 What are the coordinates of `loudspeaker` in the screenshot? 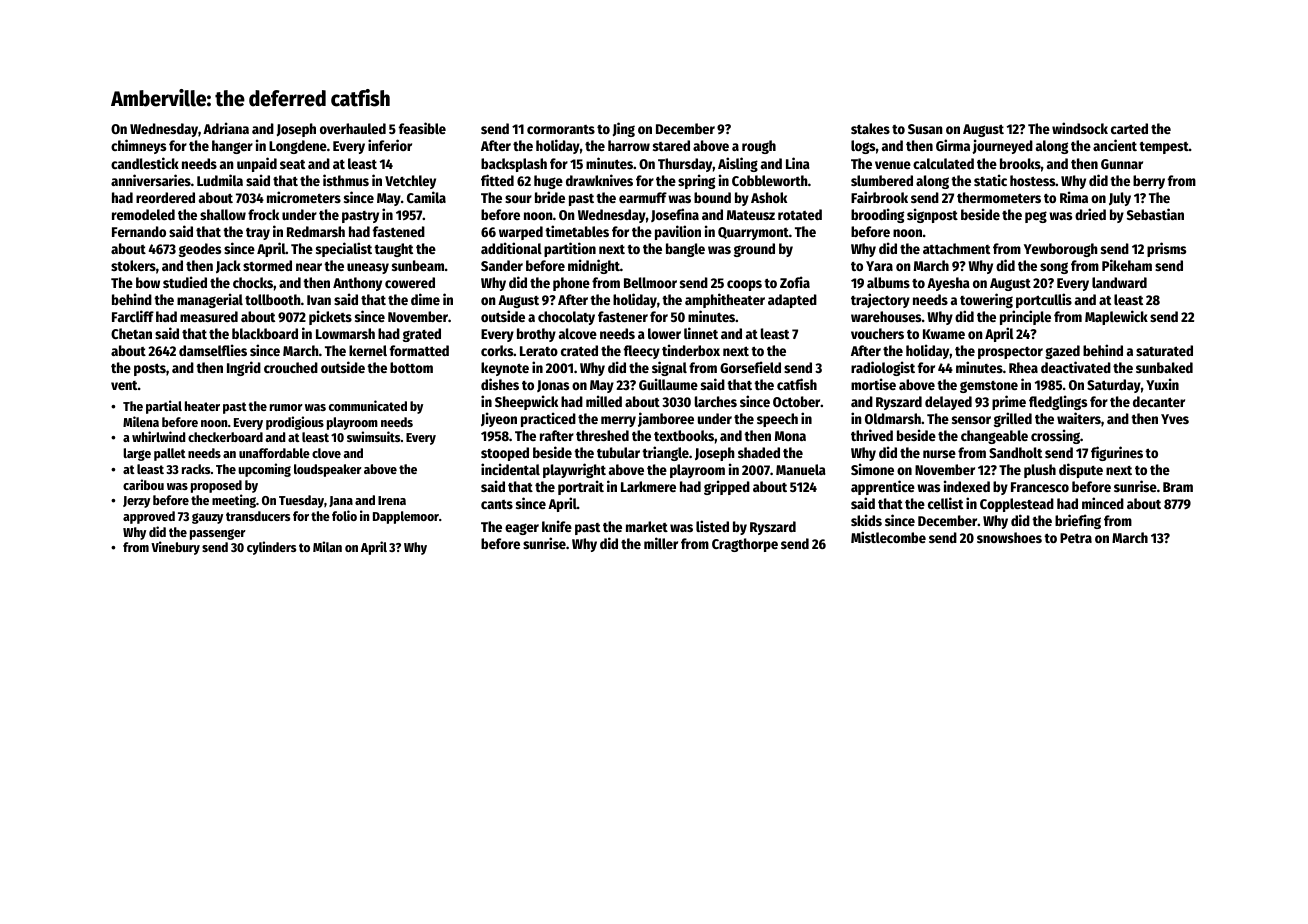 It's located at (328, 470).
